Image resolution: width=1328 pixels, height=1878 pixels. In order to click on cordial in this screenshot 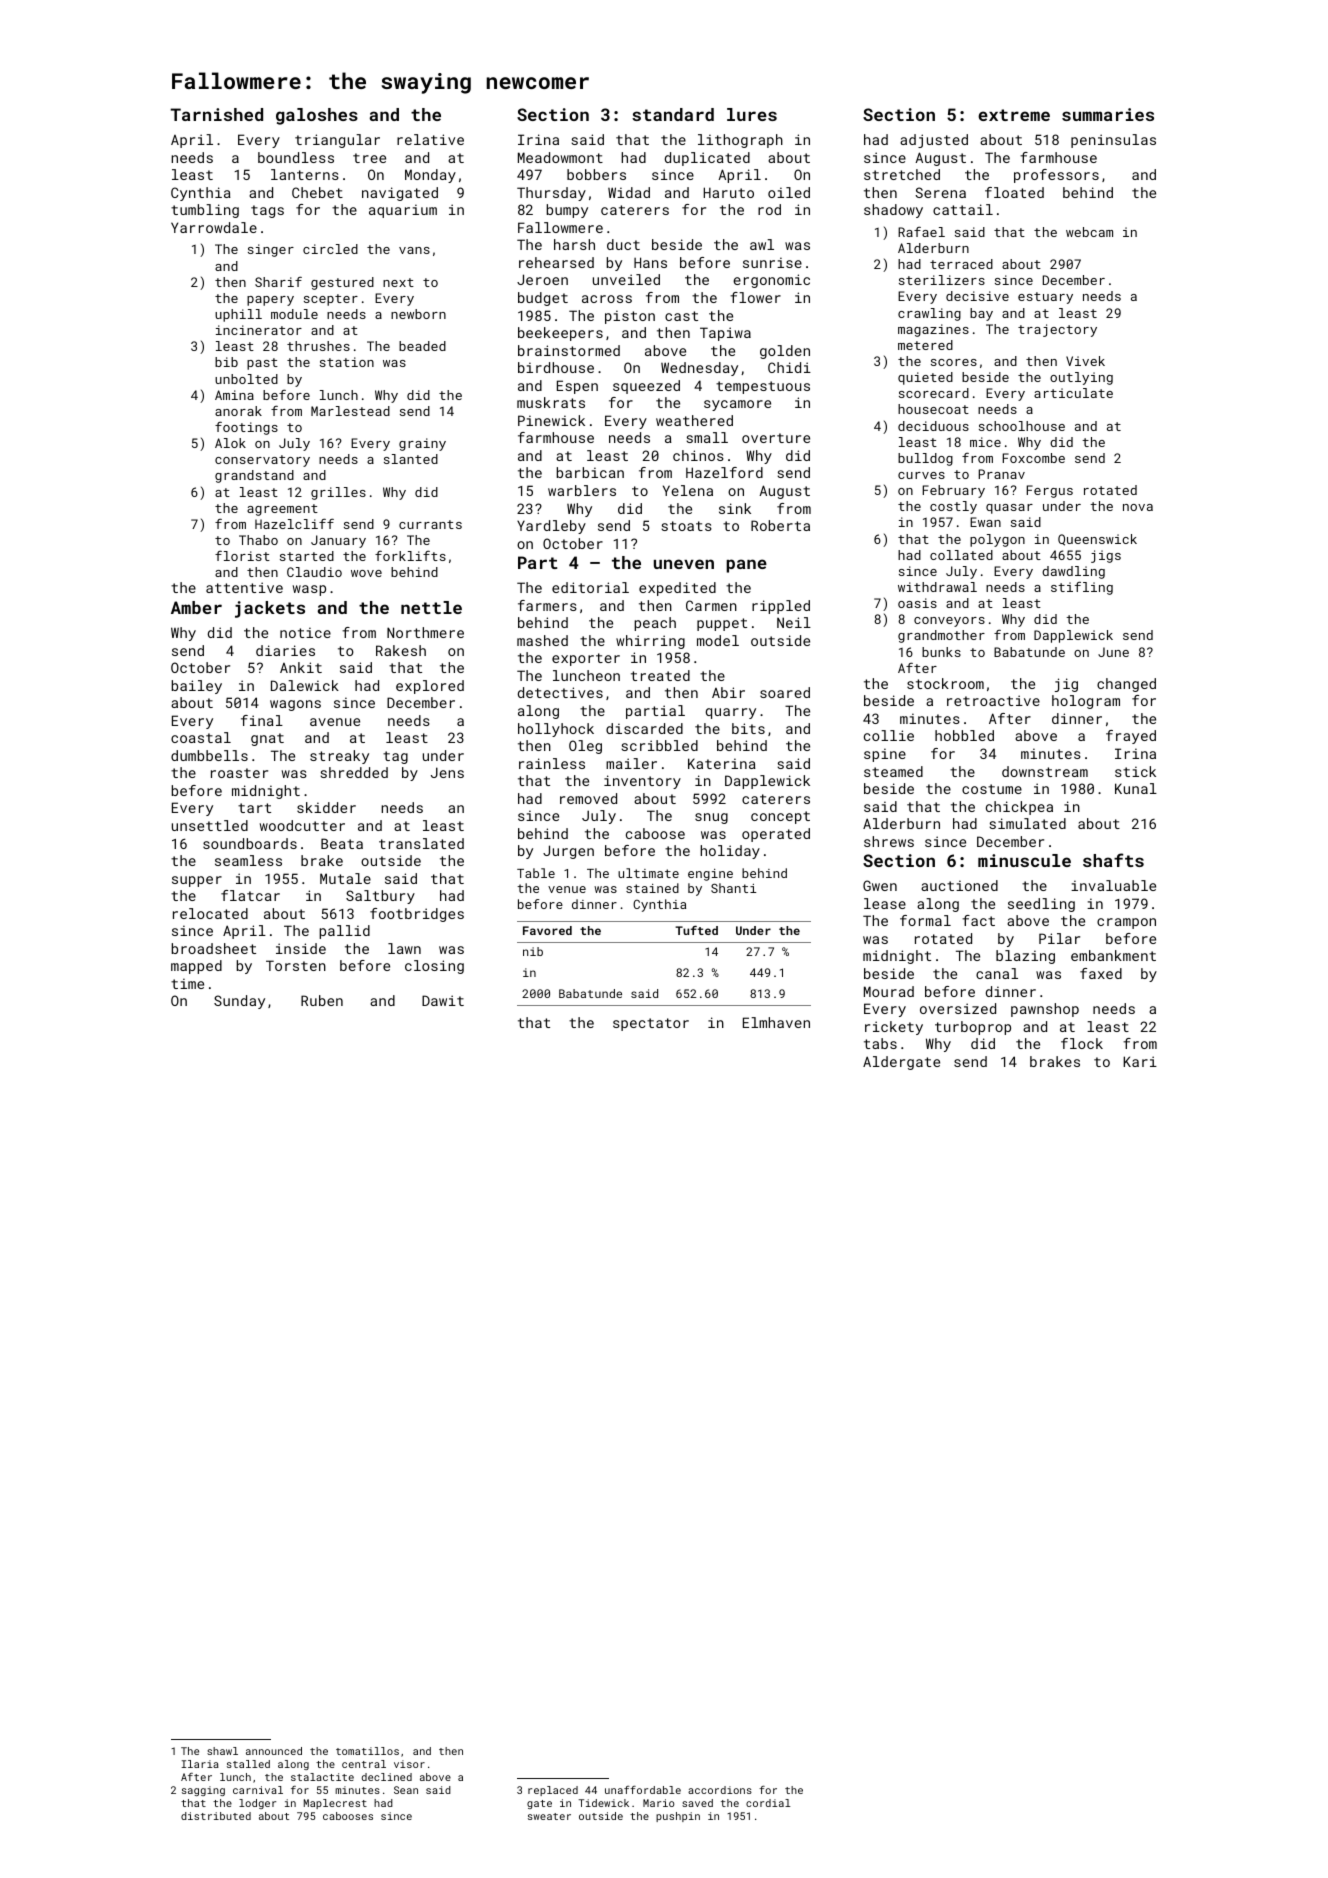, I will do `click(768, 1803)`.
